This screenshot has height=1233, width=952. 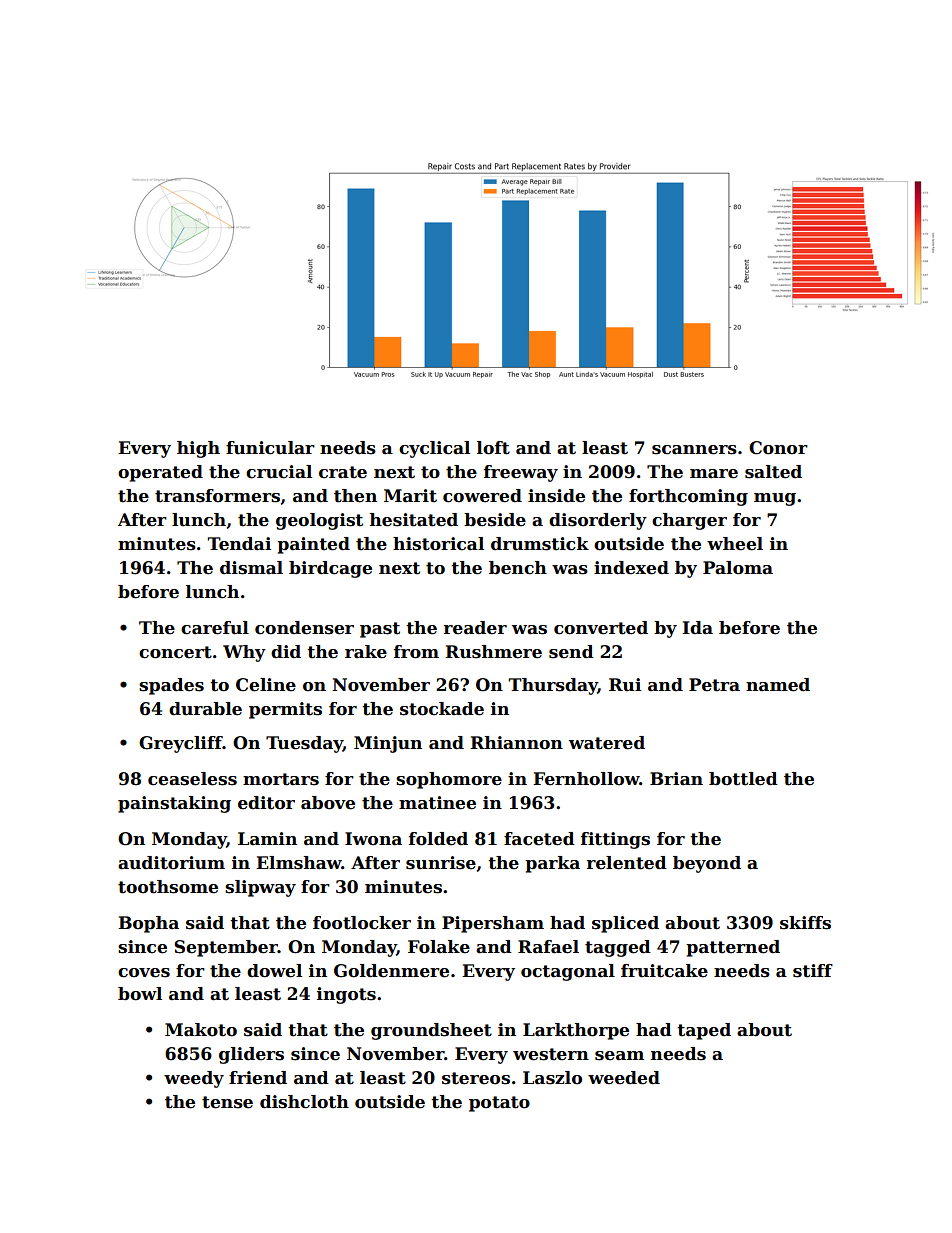 I want to click on Brian, so click(x=676, y=779).
